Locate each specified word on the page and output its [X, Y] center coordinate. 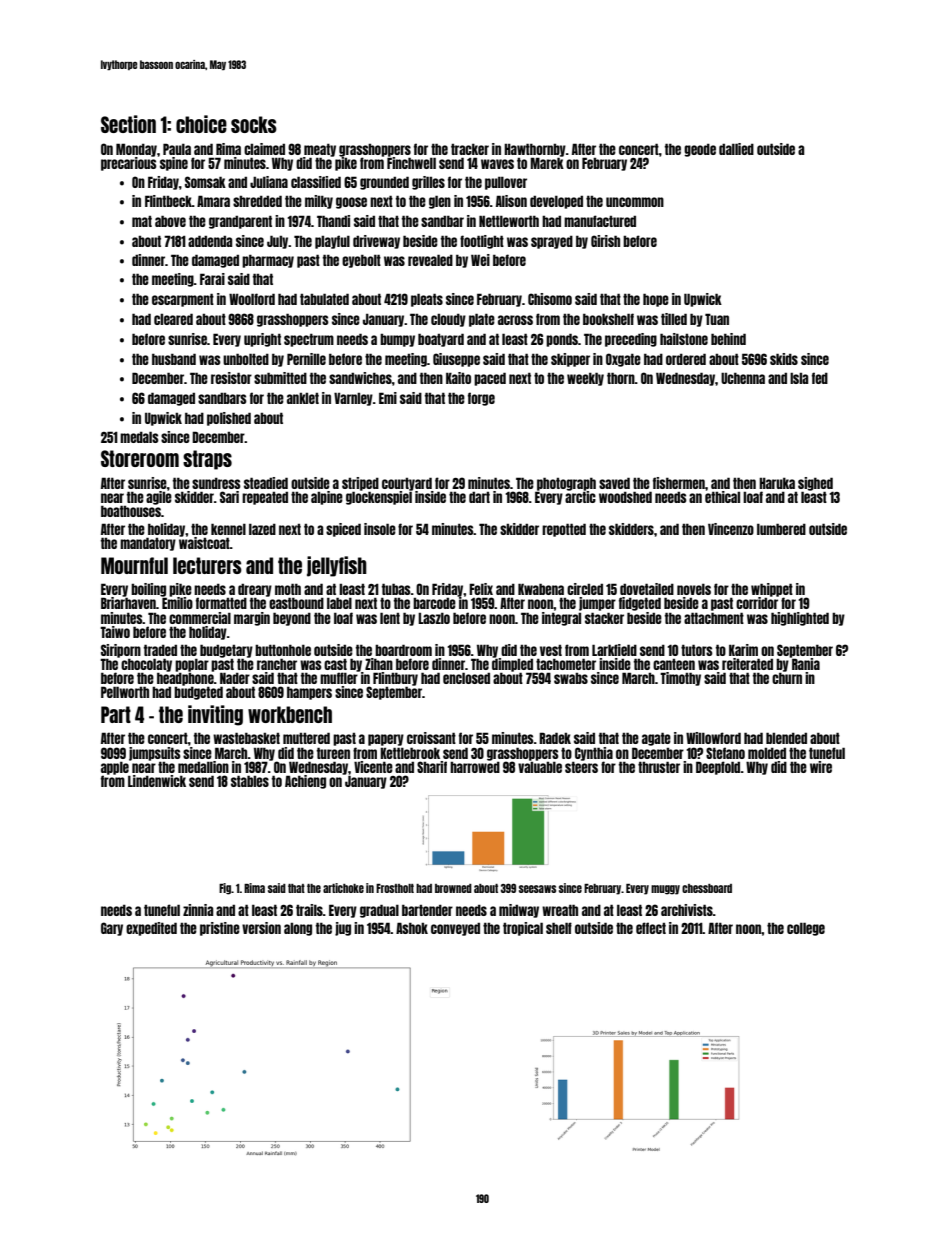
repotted [564, 530]
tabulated [324, 299]
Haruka [777, 483]
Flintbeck [168, 201]
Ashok [412, 928]
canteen [674, 664]
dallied [736, 149]
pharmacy [268, 261]
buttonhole [283, 650]
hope [656, 300]
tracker [470, 149]
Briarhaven [128, 603]
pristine [220, 929]
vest [551, 650]
